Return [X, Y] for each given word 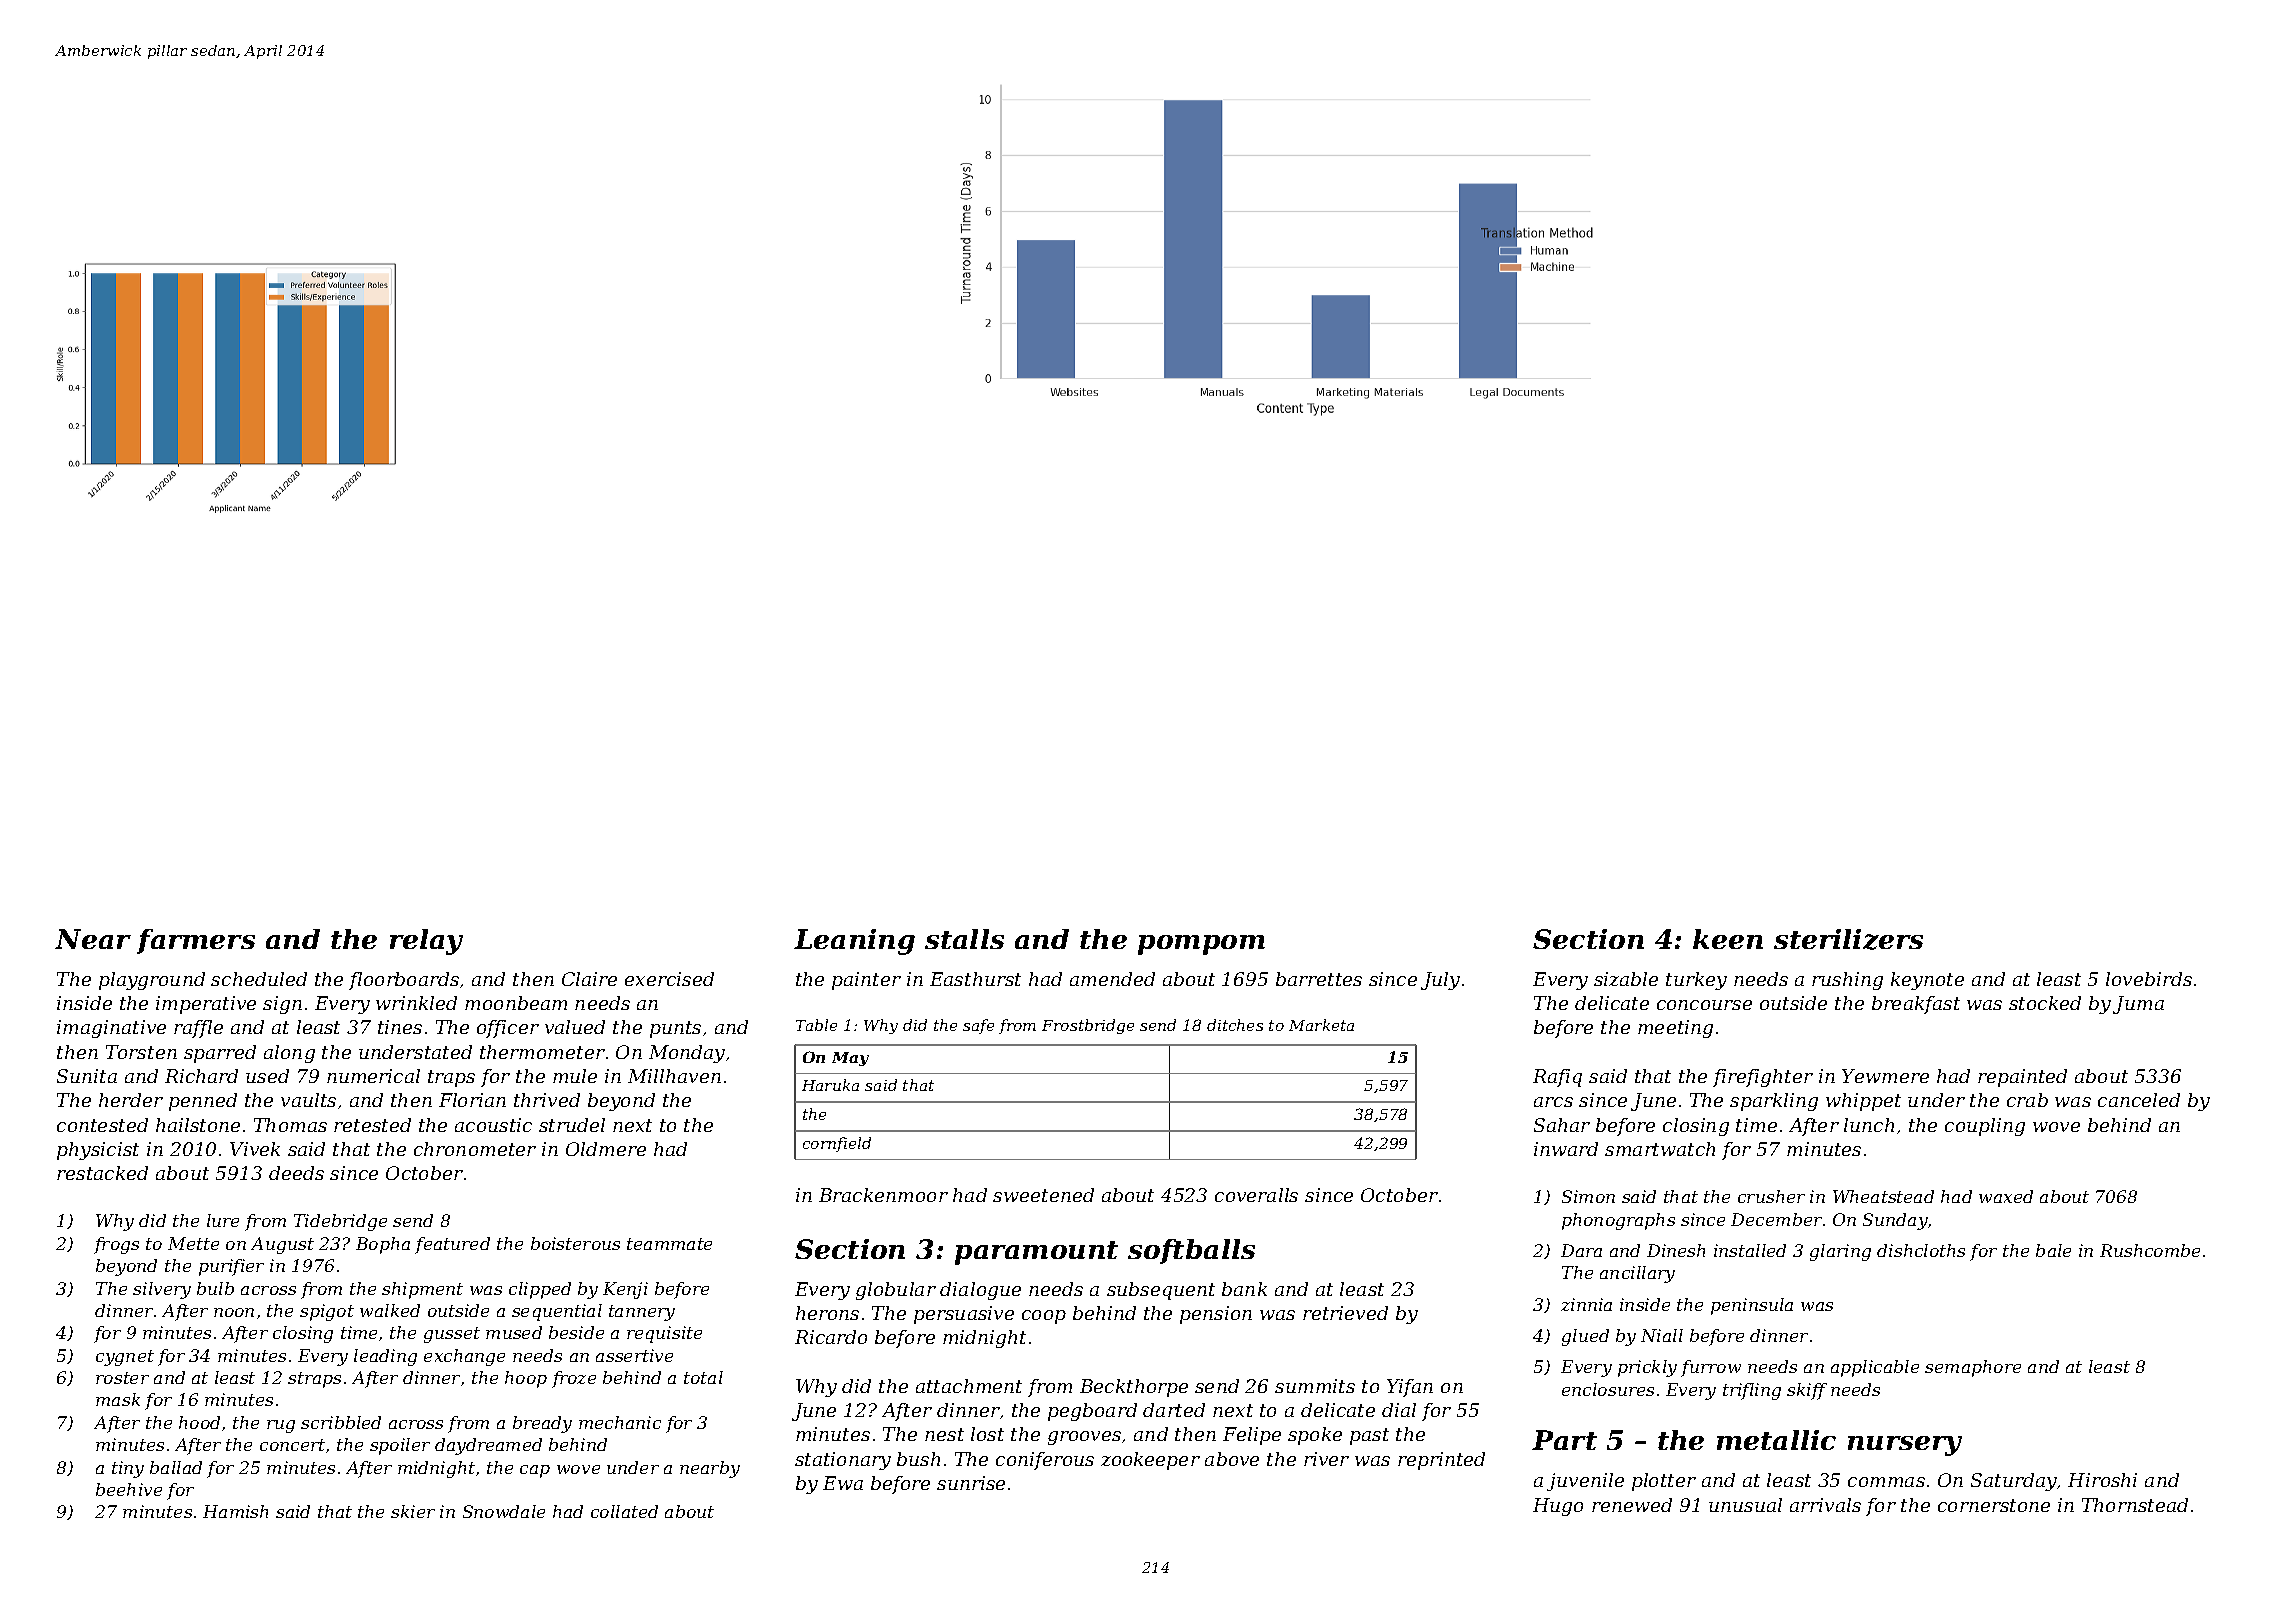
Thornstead [2135, 1505]
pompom [1201, 945]
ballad [176, 1467]
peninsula [1752, 1306]
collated [624, 1511]
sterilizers [1848, 939]
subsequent [1161, 1291]
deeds [296, 1173]
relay [426, 942]
